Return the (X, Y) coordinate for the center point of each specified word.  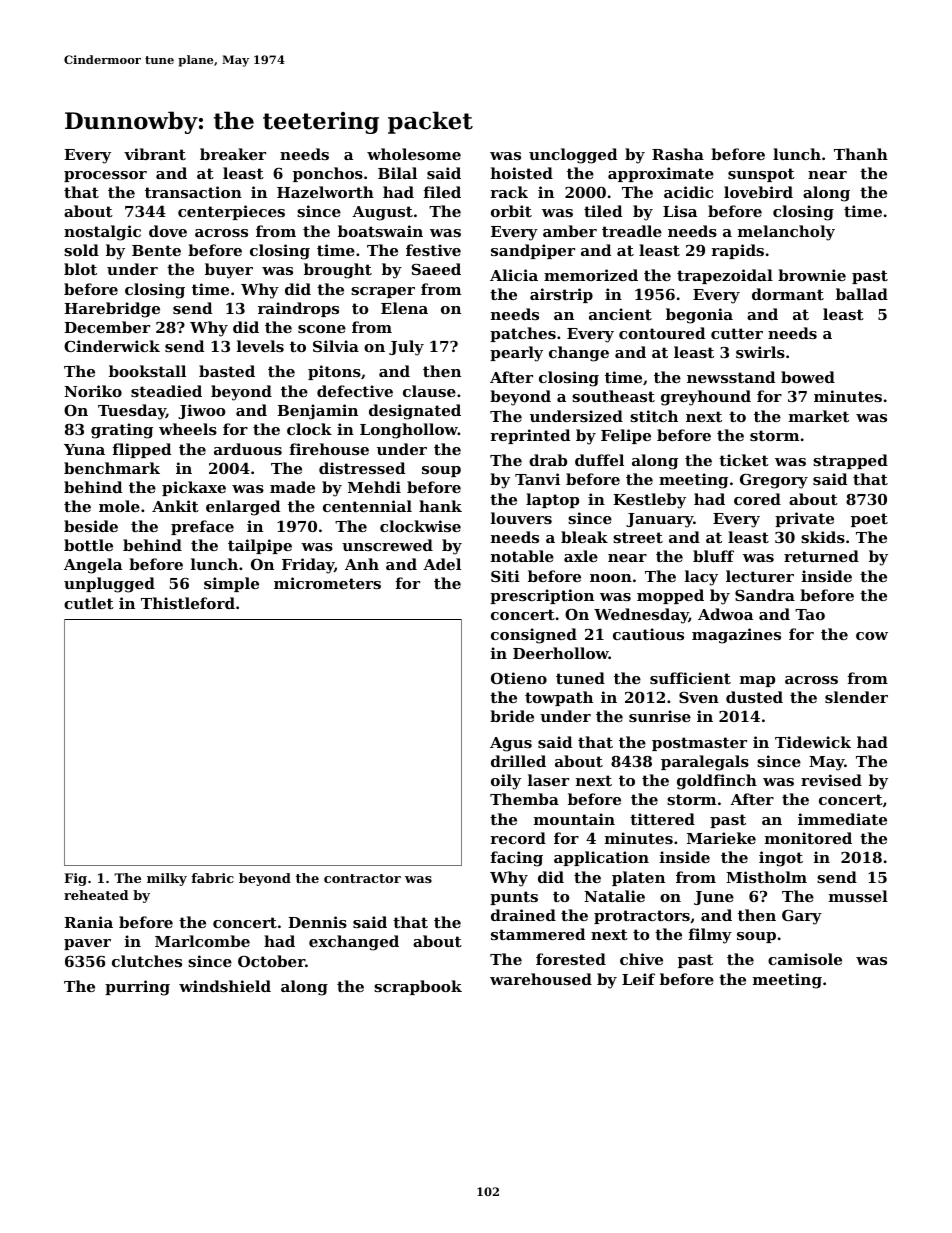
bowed (808, 377)
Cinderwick (112, 346)
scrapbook (418, 987)
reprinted (530, 436)
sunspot (761, 175)
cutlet (89, 603)
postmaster (699, 744)
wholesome (414, 154)
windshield (225, 986)
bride (512, 716)
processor (105, 176)
